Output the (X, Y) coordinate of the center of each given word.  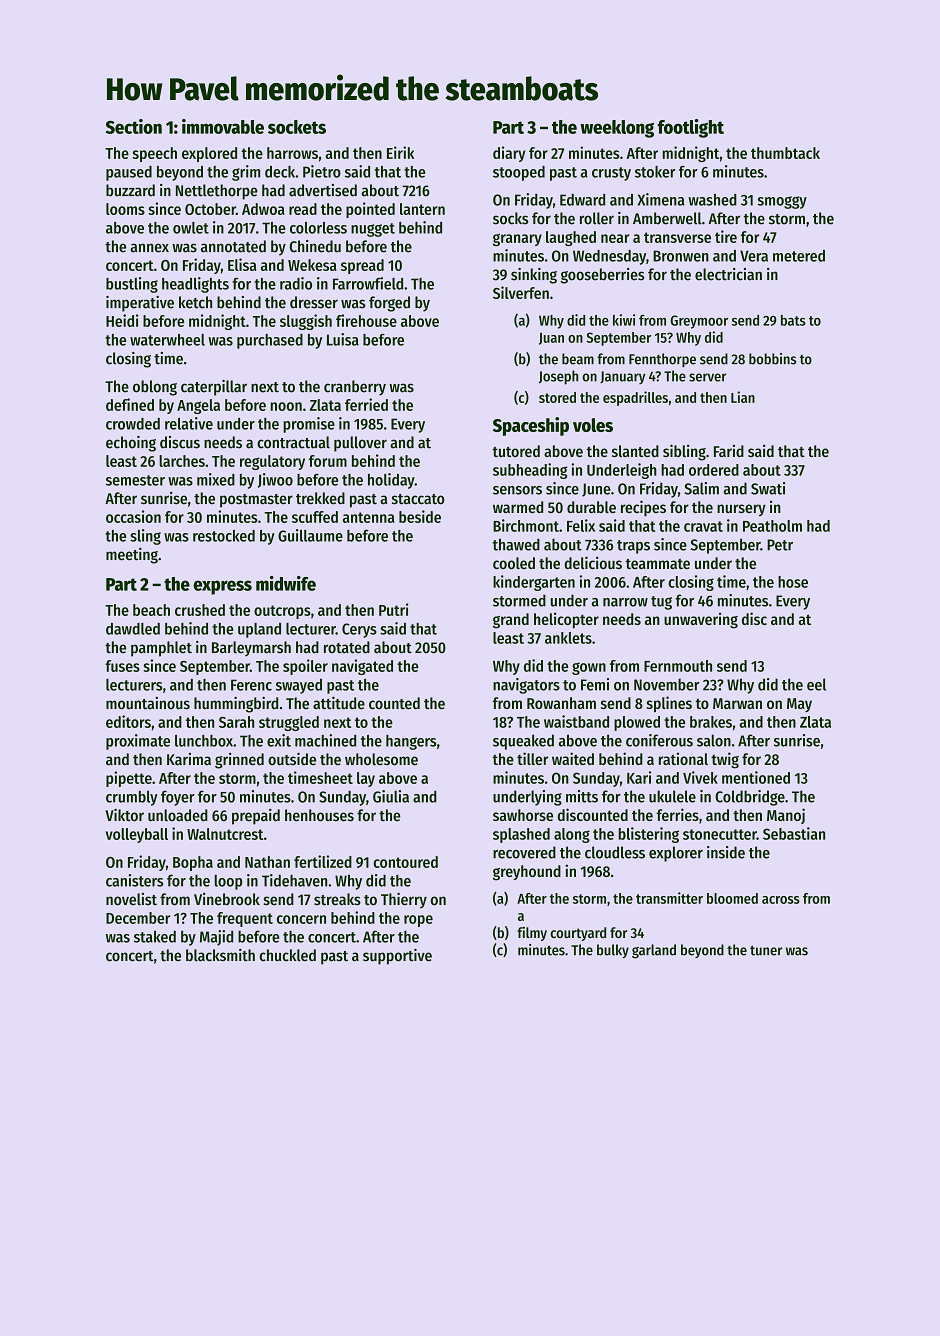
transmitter (669, 898)
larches (182, 461)
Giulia (391, 796)
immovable (223, 126)
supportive (397, 956)
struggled (289, 723)
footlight (690, 128)
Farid (729, 451)
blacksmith (220, 955)
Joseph (558, 377)
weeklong (617, 129)
